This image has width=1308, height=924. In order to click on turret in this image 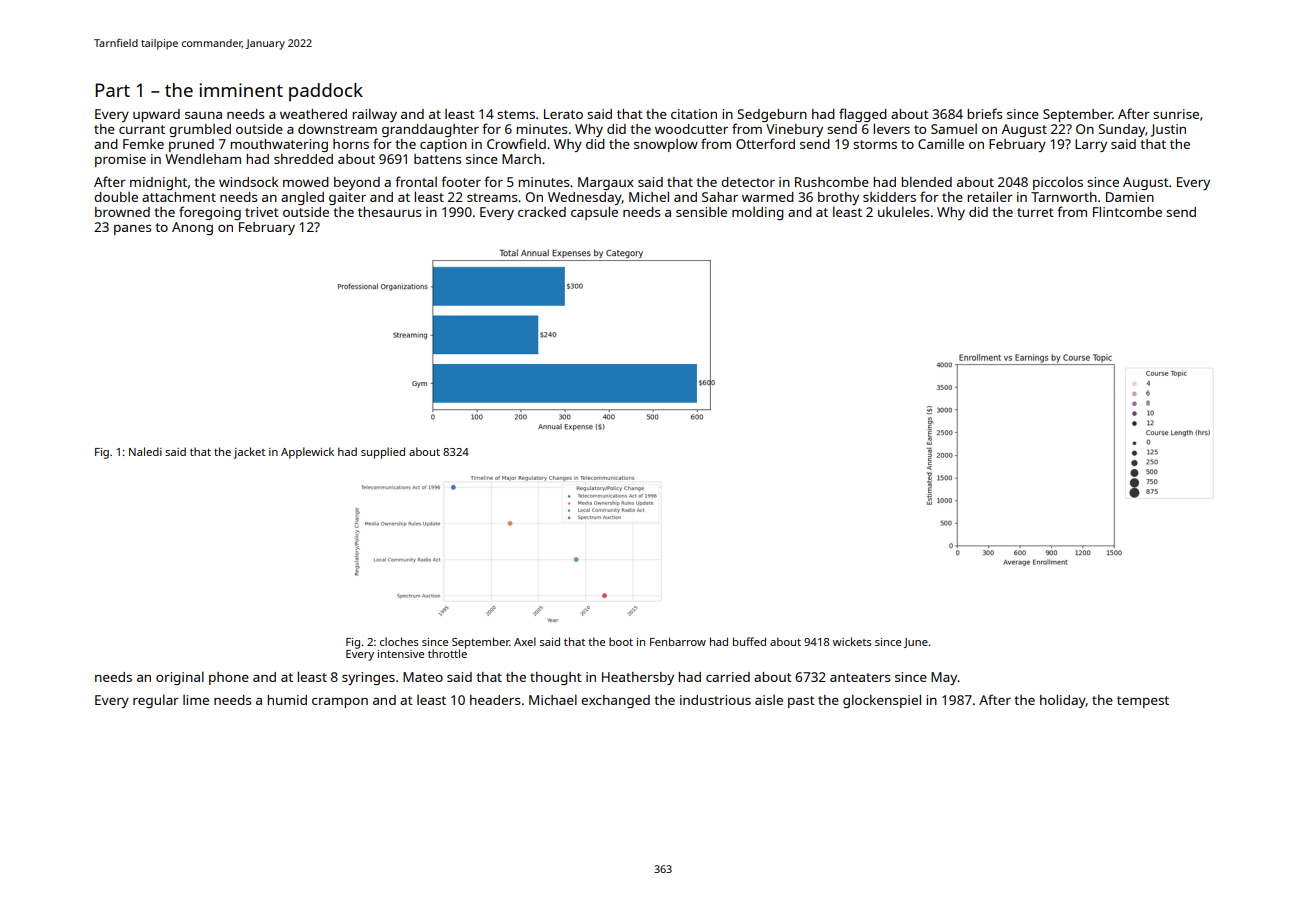, I will do `click(1035, 212)`.
